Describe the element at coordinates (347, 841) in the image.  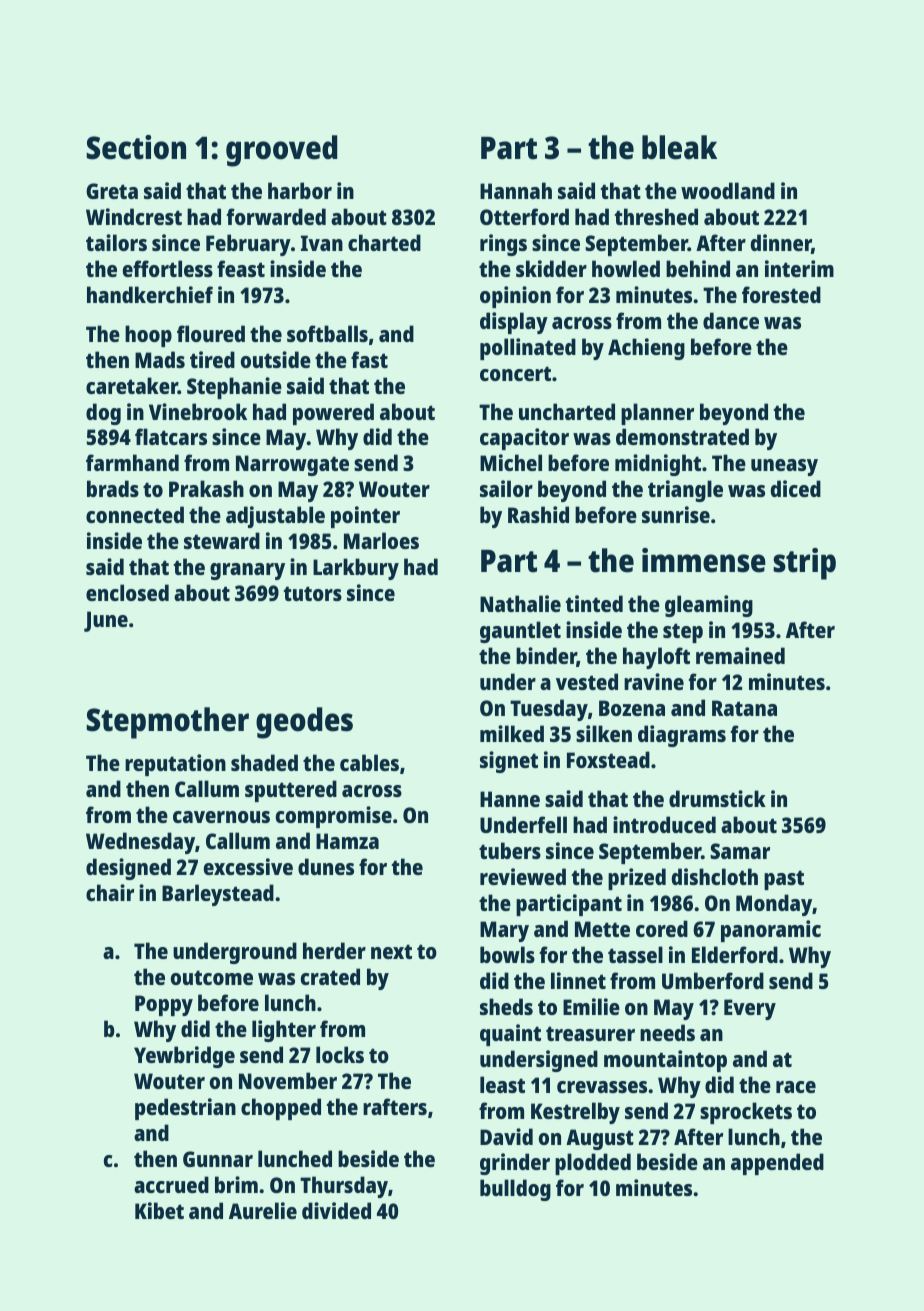
I see `Hamza` at that location.
